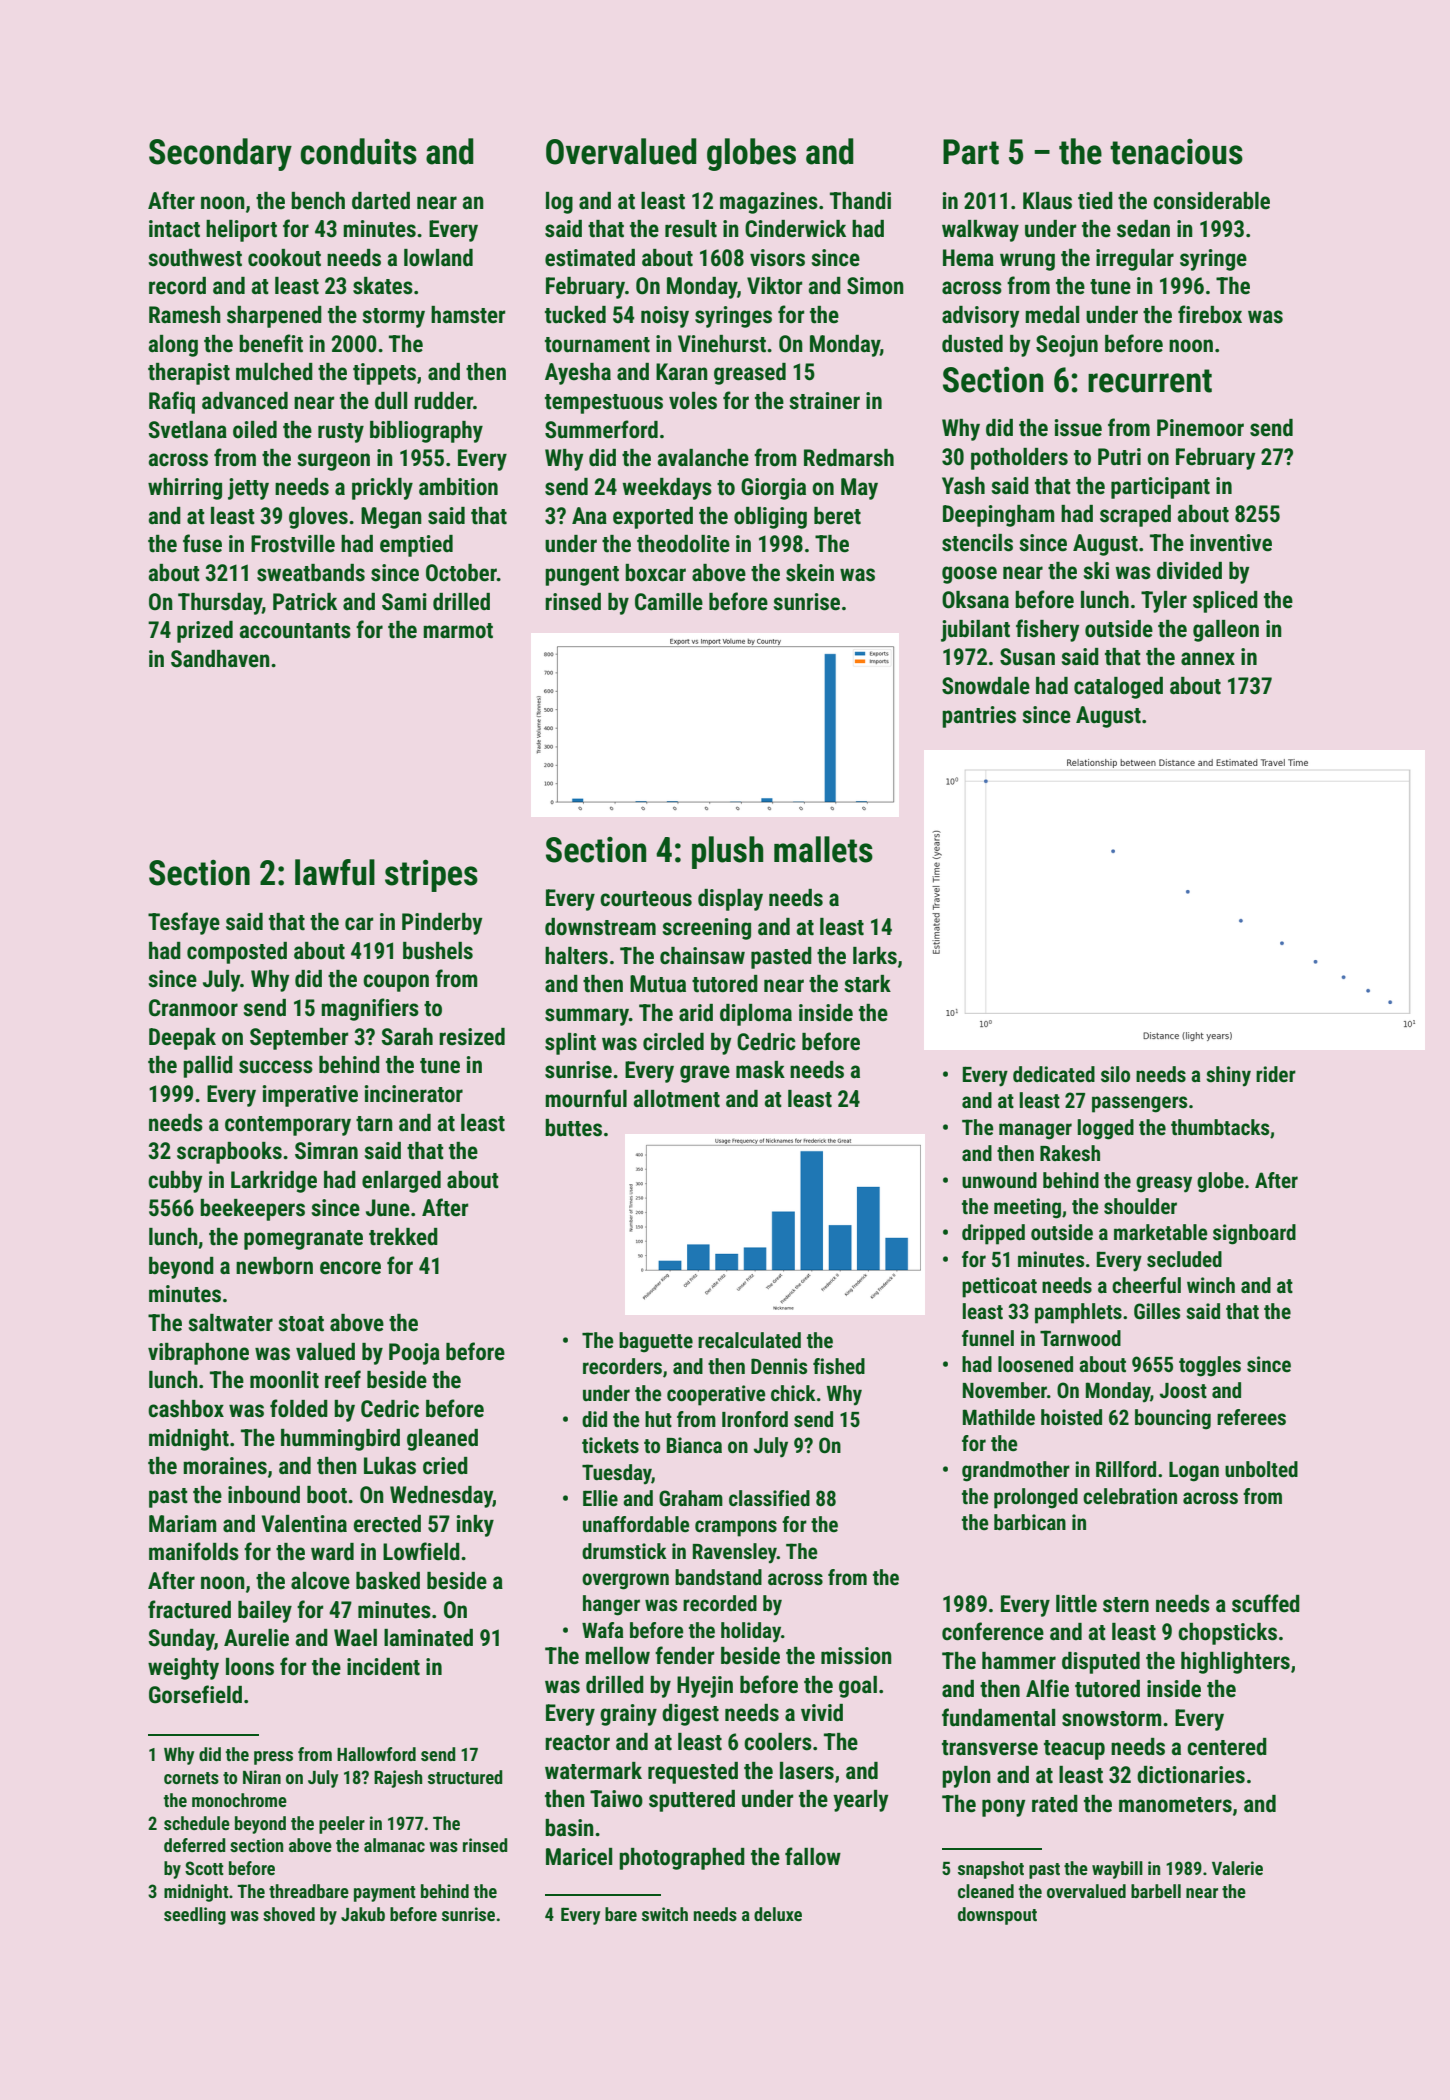 Image resolution: width=1450 pixels, height=2100 pixels. What do you see at coordinates (173, 346) in the page?
I see `along` at bounding box center [173, 346].
